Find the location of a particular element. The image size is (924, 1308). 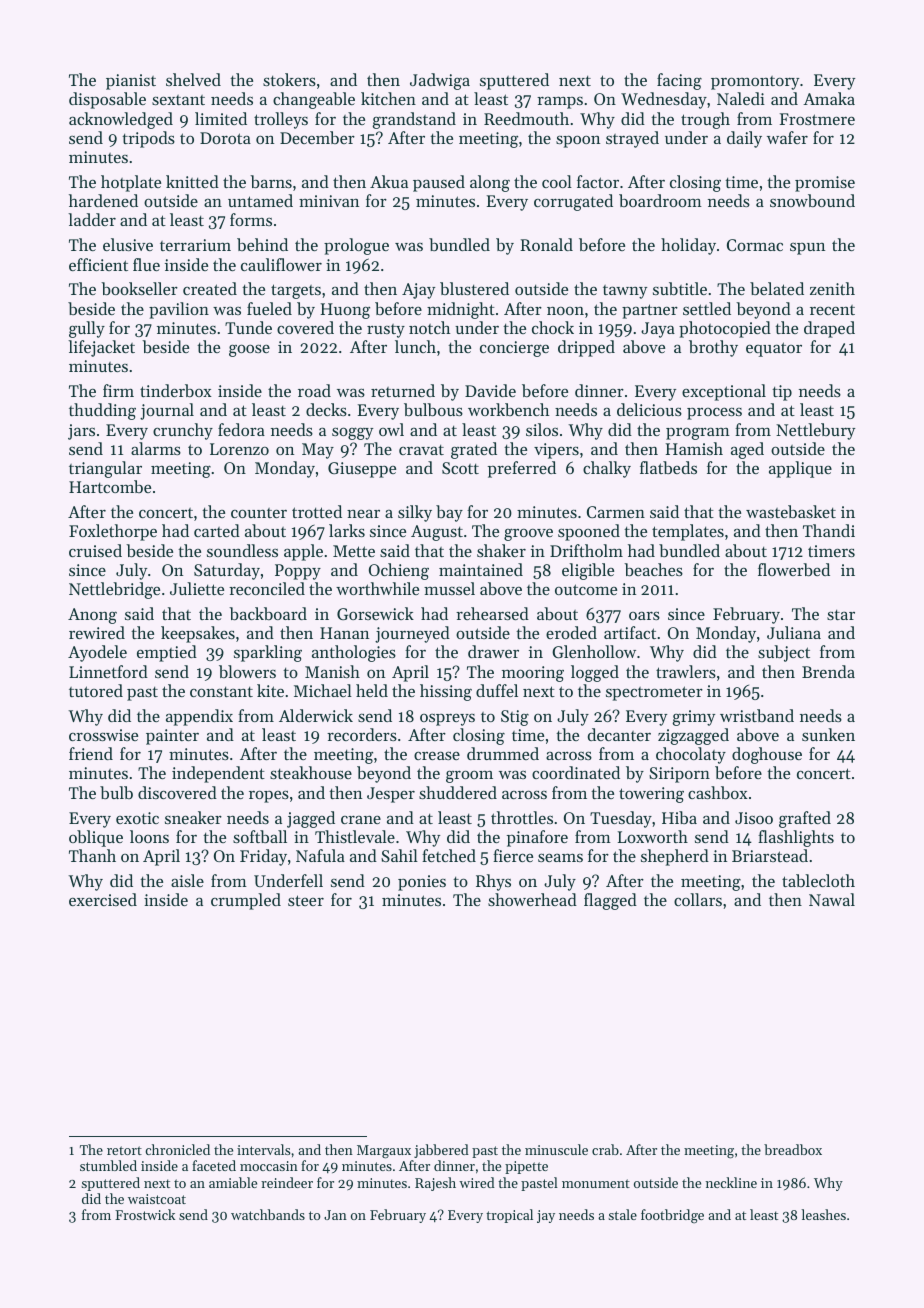

Akua is located at coordinates (389, 181).
